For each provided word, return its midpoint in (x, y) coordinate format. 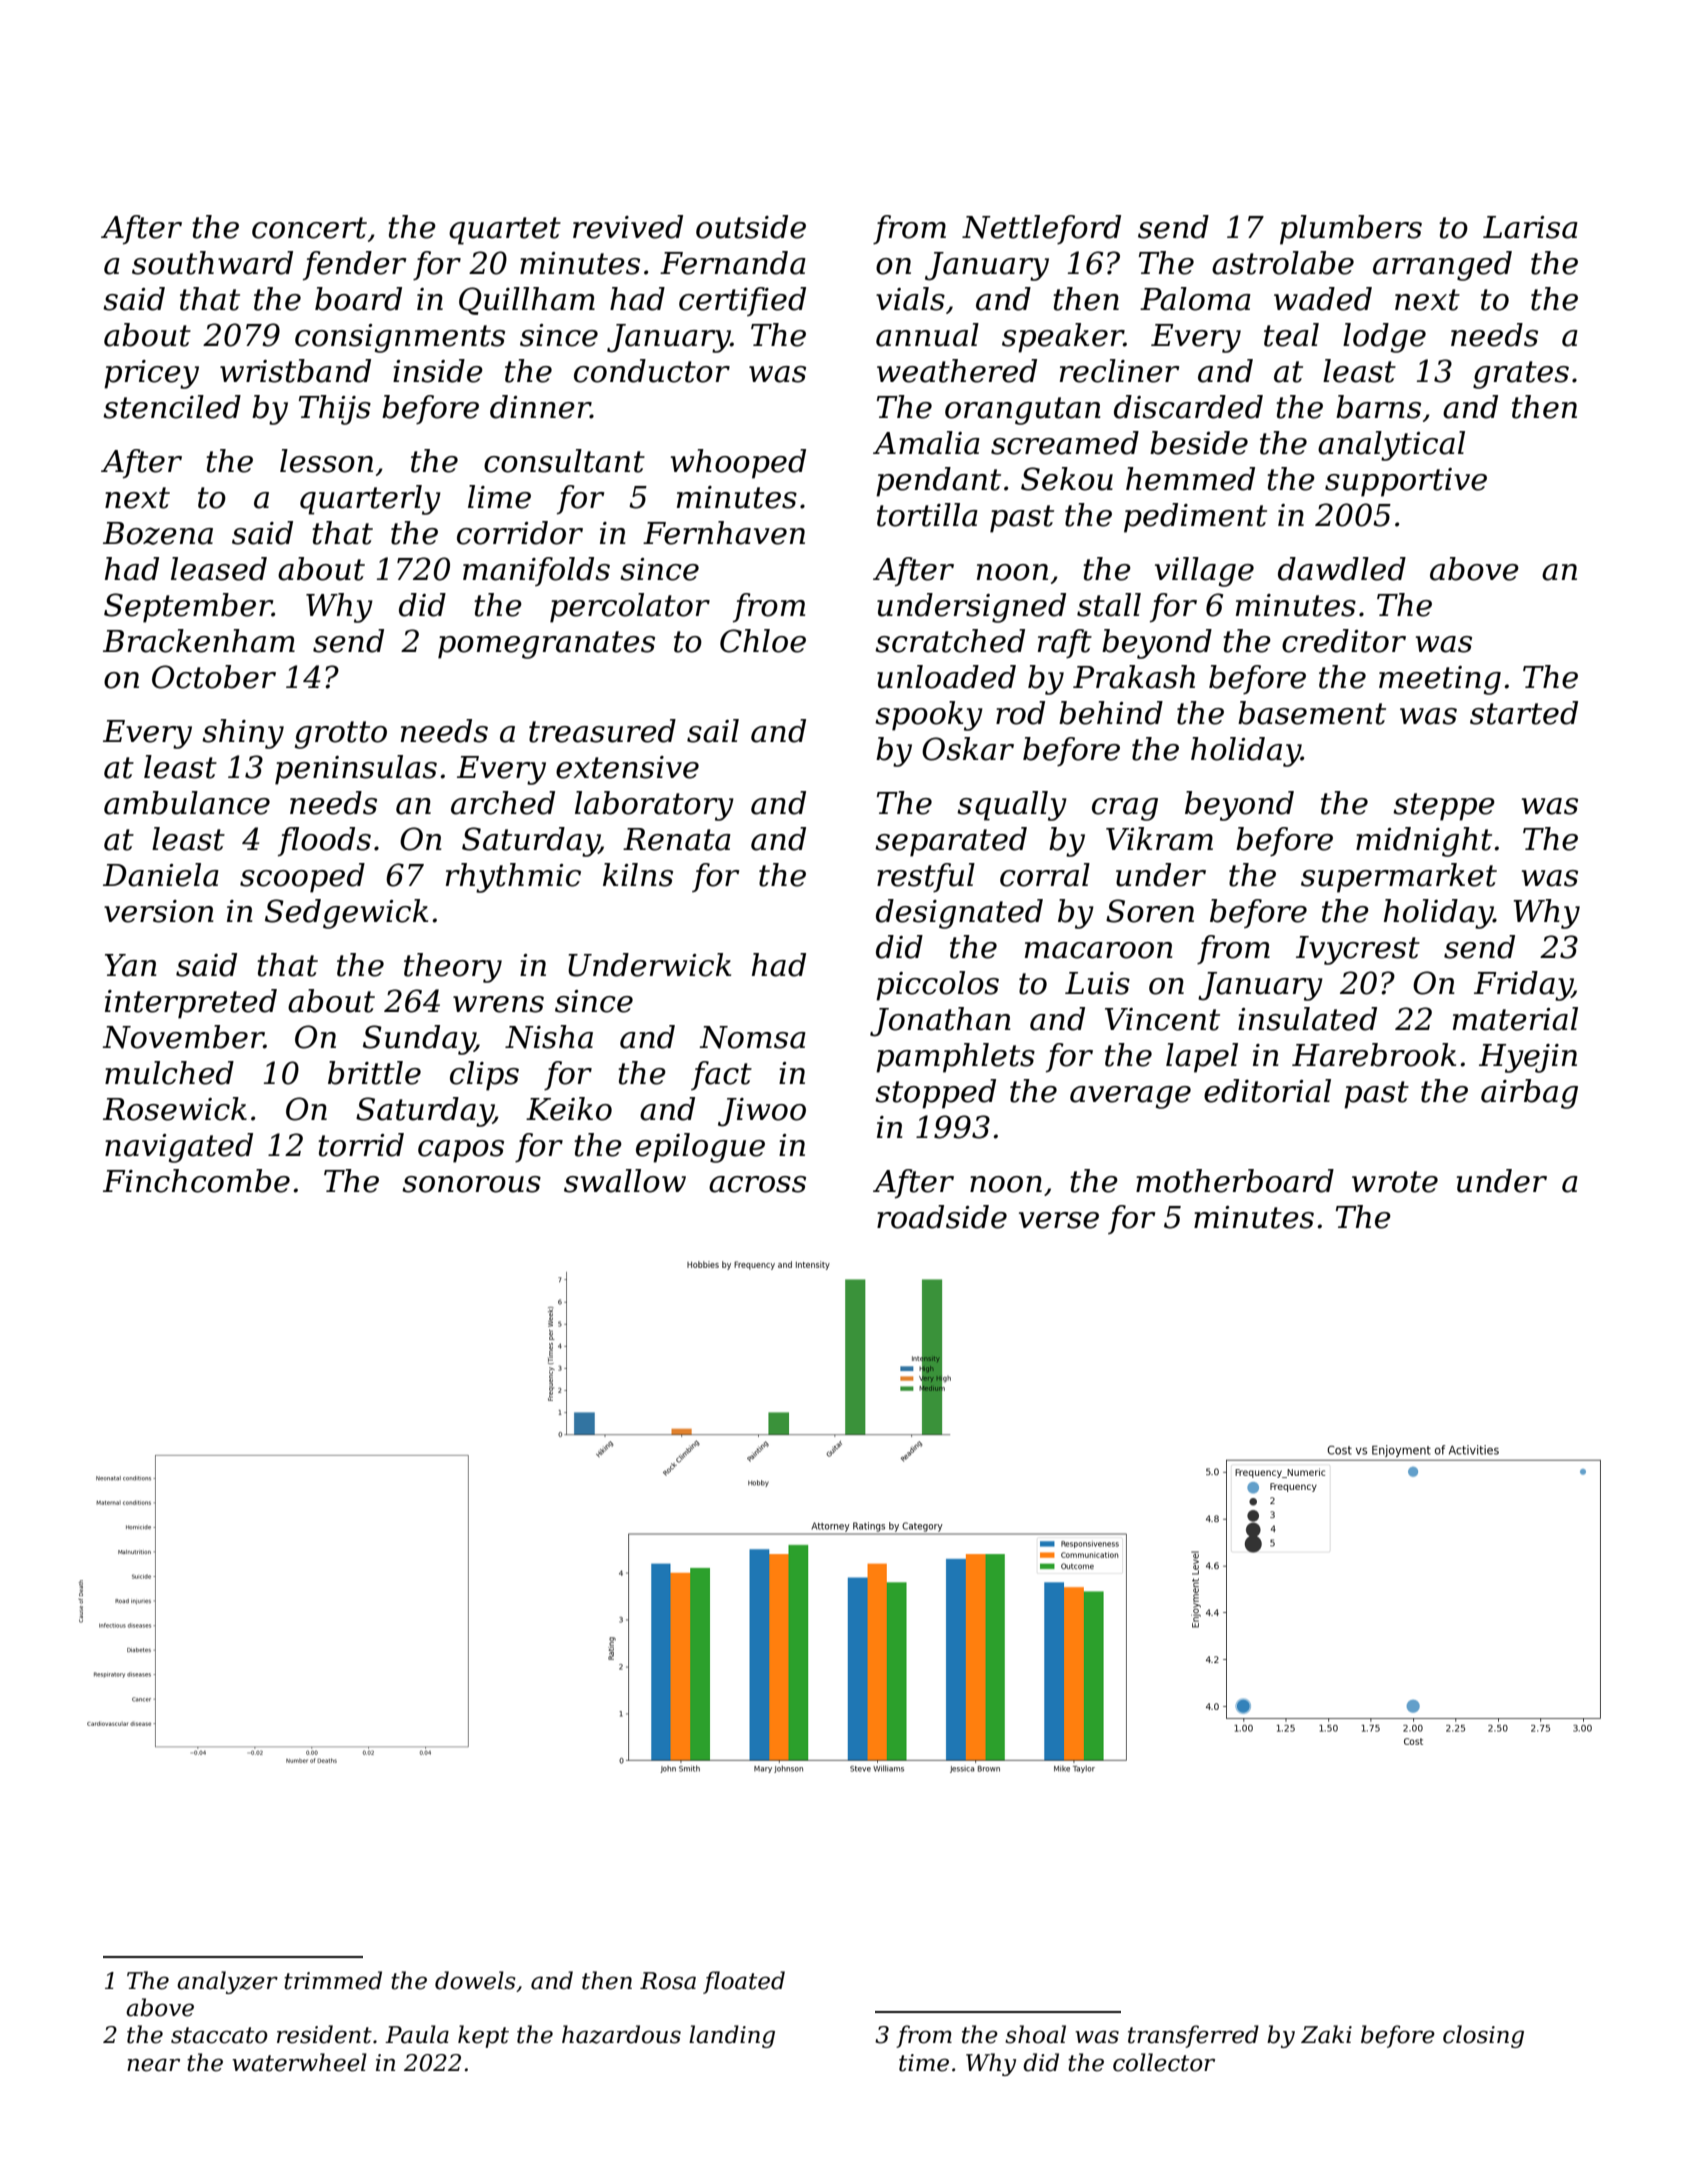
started (1524, 713)
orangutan (1023, 411)
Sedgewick (346, 914)
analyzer (227, 1982)
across (757, 1184)
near (153, 2065)
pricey (151, 374)
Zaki (1326, 2034)
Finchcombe (196, 1181)
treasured (602, 731)
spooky (929, 716)
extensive (627, 767)
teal (1291, 335)
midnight (1424, 842)
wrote (1395, 1182)
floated (744, 1982)
